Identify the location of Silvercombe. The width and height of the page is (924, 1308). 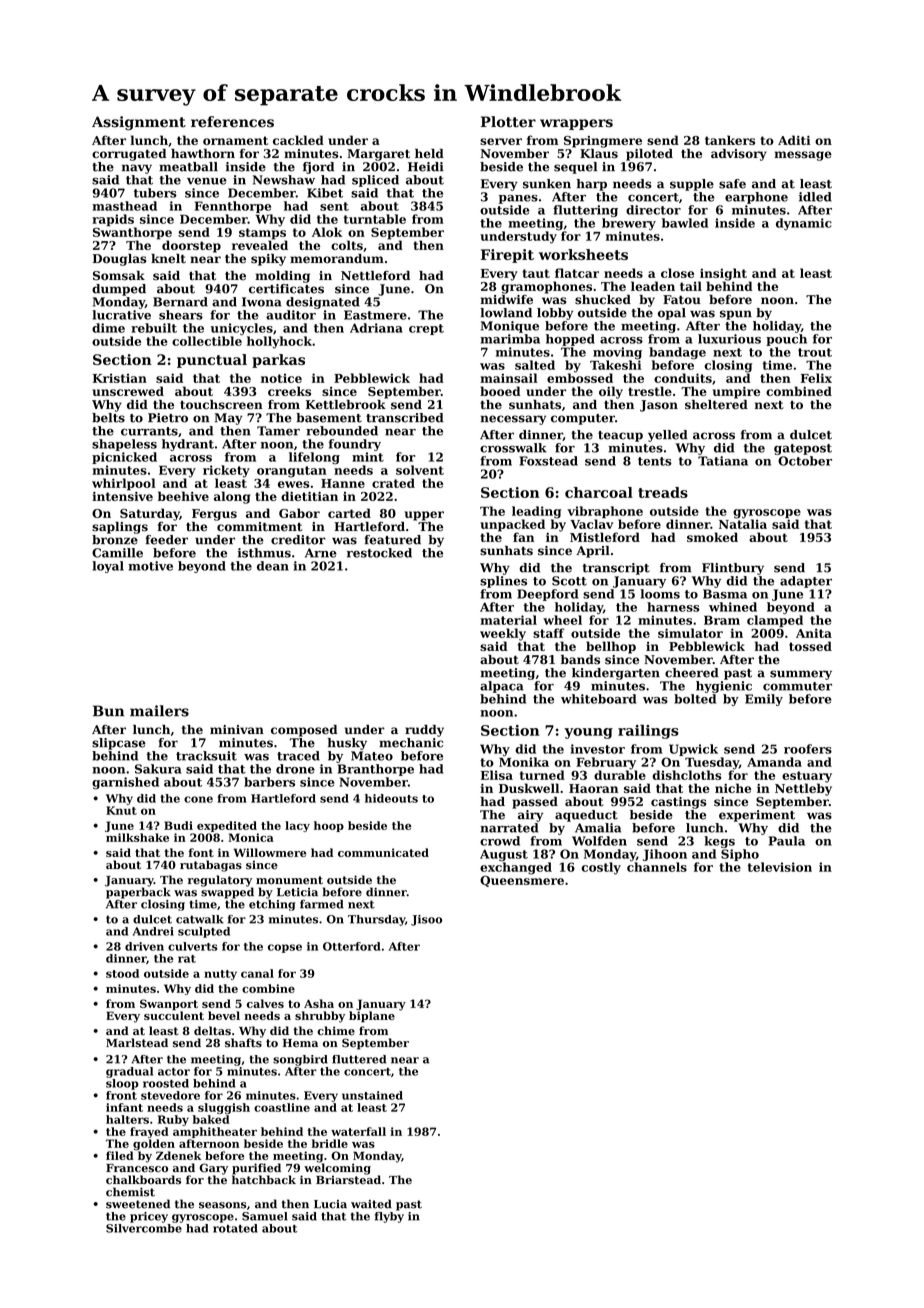
(144, 1228).
